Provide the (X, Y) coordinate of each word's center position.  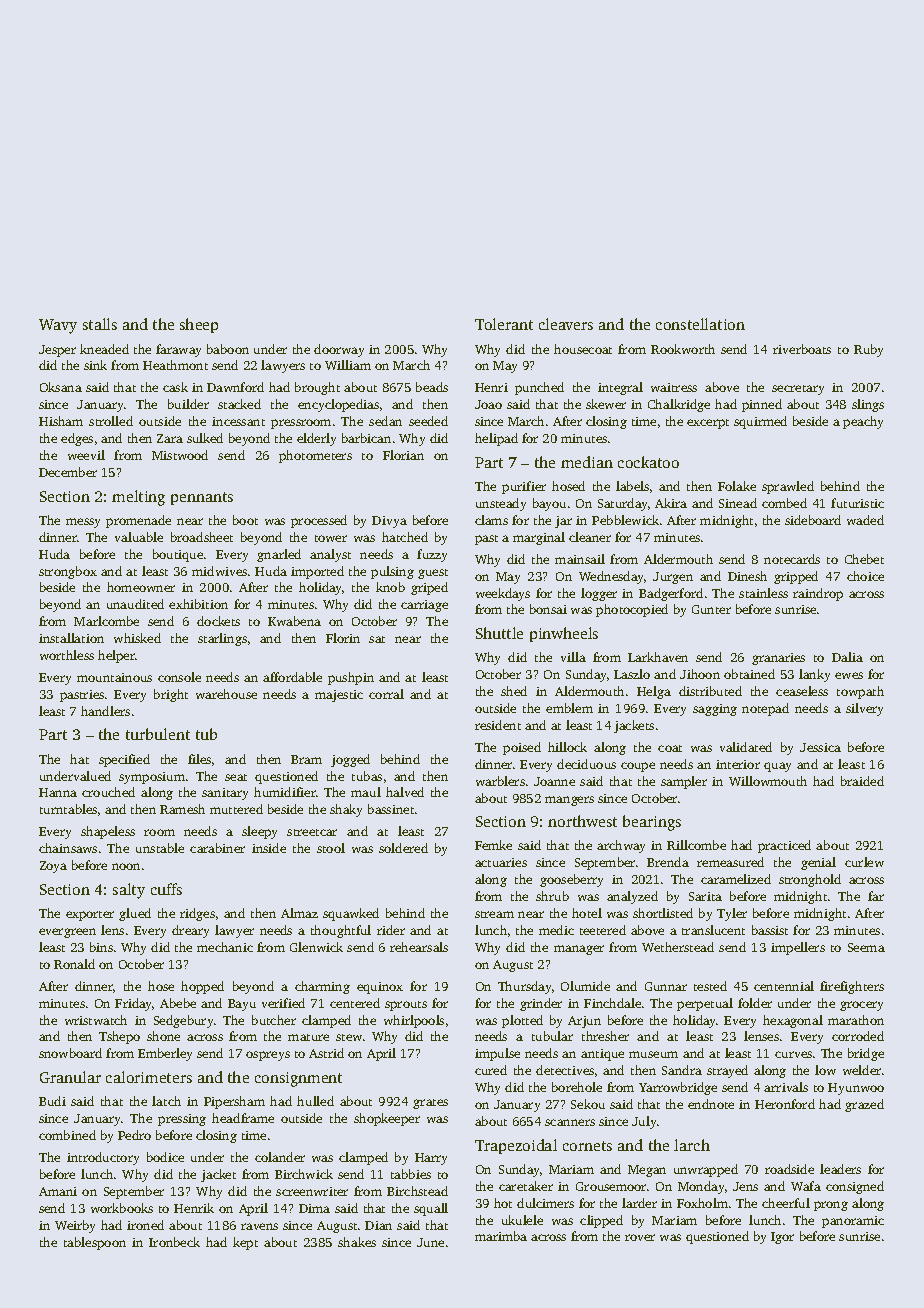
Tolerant (504, 324)
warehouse (226, 694)
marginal (539, 538)
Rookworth (683, 349)
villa (573, 657)
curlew (864, 862)
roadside (789, 1169)
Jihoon (700, 674)
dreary (190, 931)
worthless (67, 655)
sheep (199, 325)
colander (280, 1157)
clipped (601, 1221)
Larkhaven (658, 657)
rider (391, 930)
